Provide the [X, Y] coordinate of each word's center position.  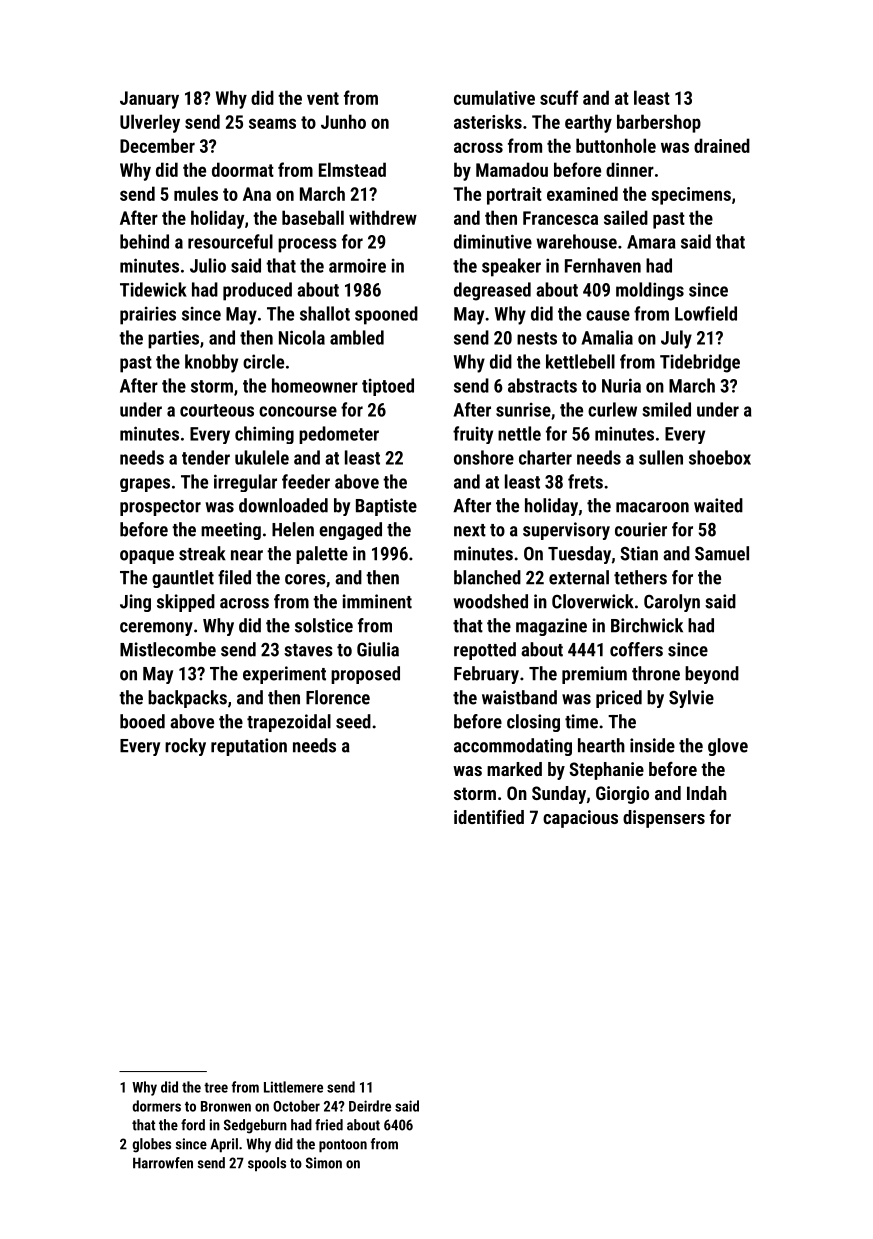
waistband [519, 697]
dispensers [664, 819]
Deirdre [370, 1106]
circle [263, 361]
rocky [185, 747]
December [157, 145]
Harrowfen [163, 1163]
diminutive [493, 241]
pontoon [343, 1146]
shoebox [720, 457]
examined [582, 193]
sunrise [523, 410]
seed [353, 721]
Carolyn [672, 603]
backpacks [187, 699]
